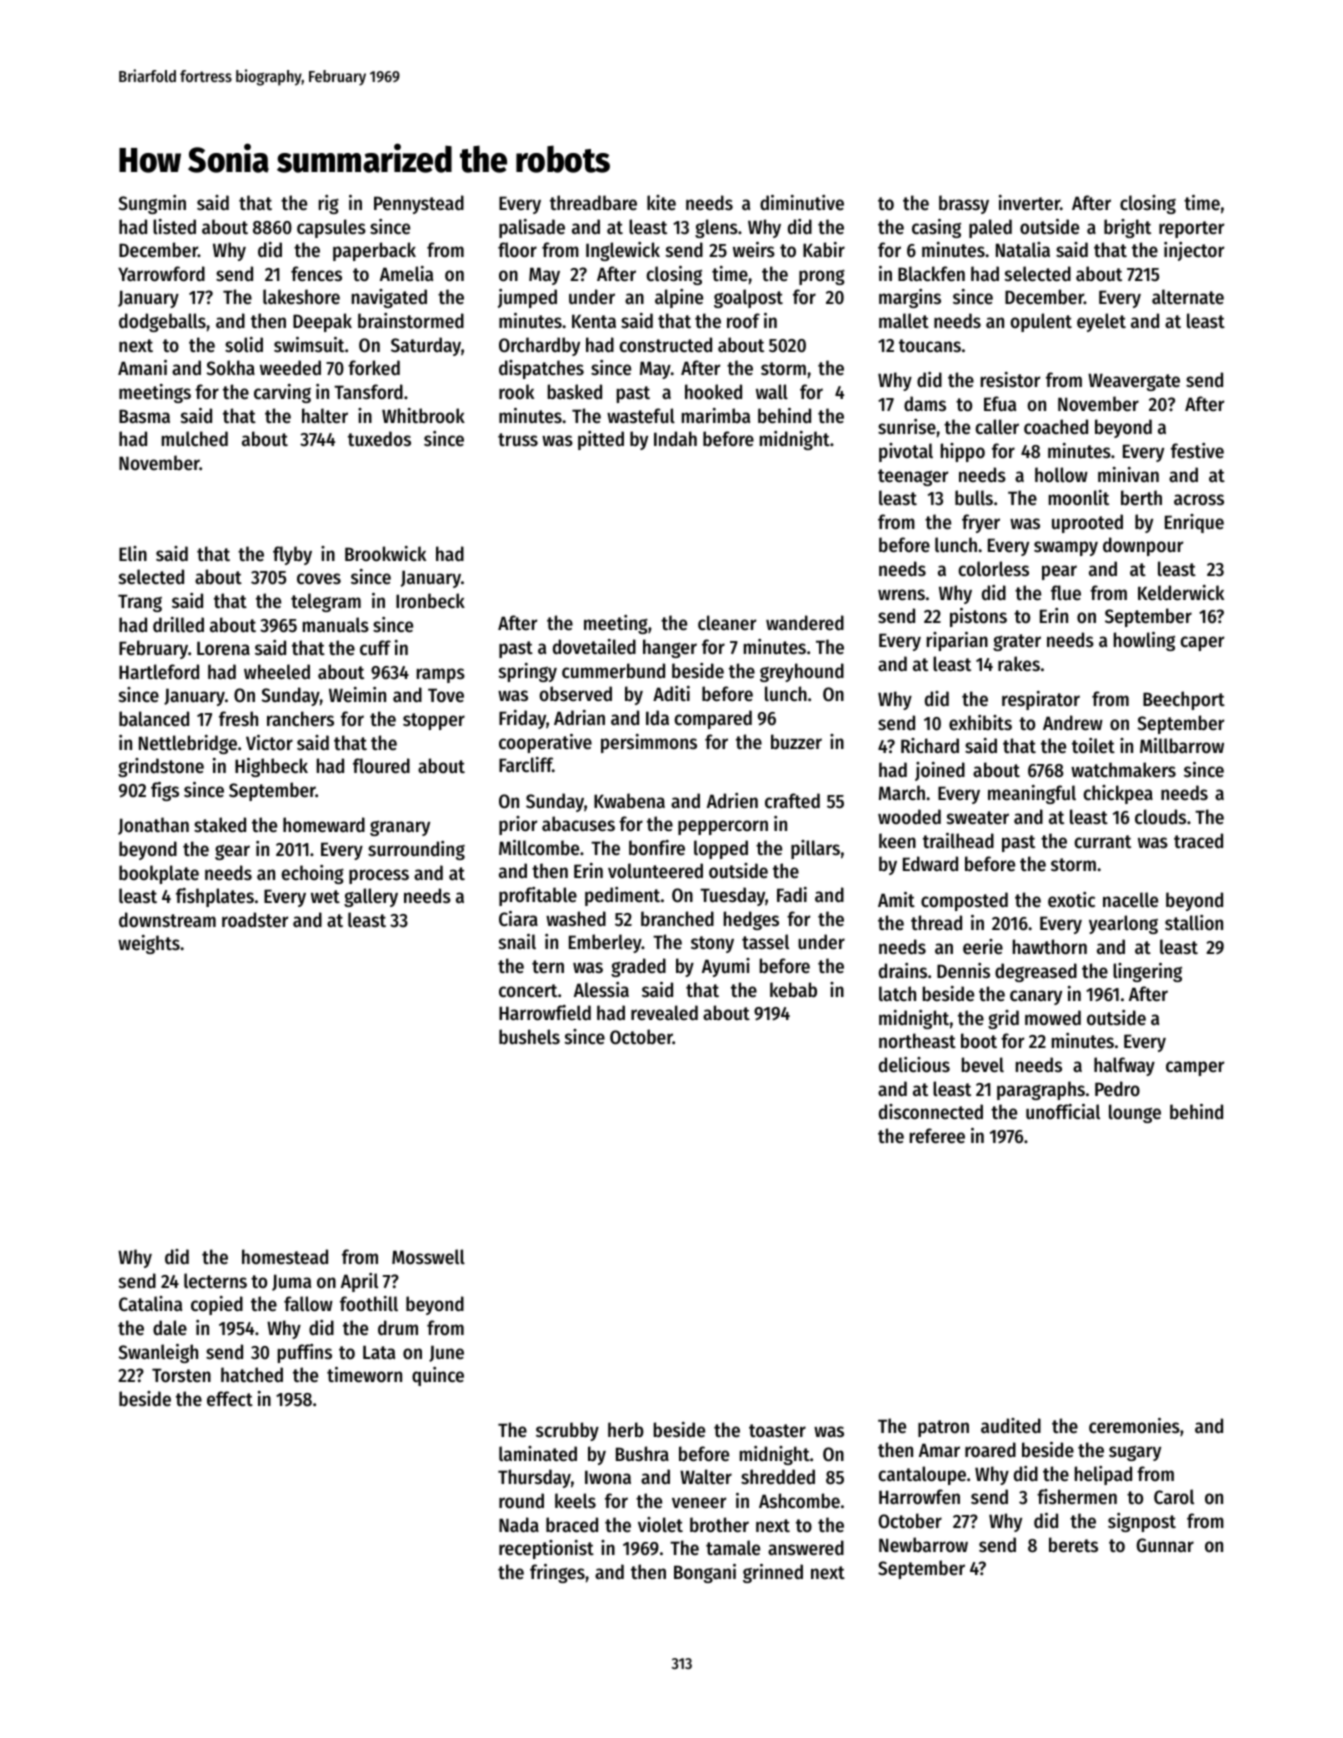 This screenshot has width=1343, height=1738. I want to click on fringes, so click(557, 1573).
